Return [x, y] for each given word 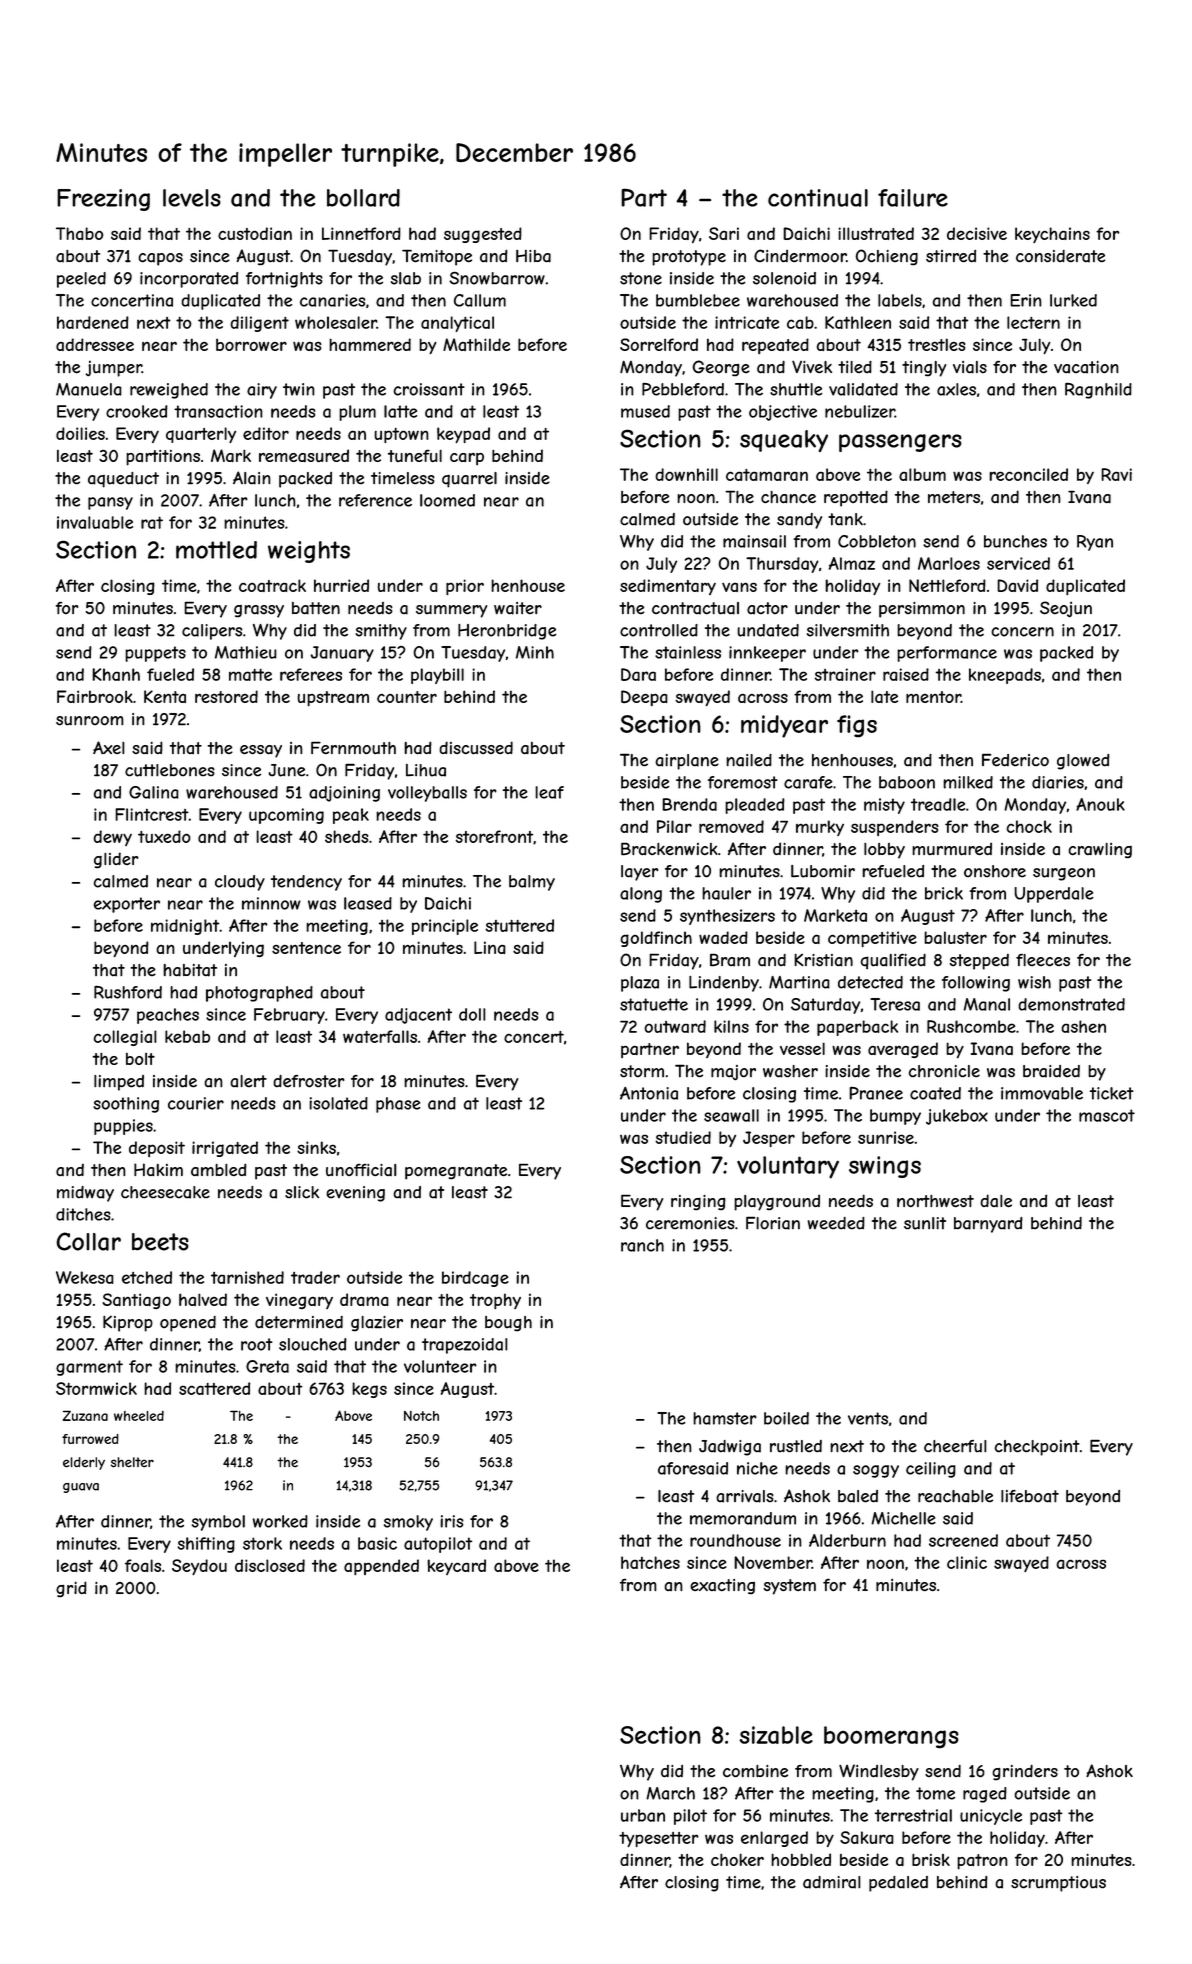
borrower [251, 344]
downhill [686, 474]
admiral [832, 1882]
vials [970, 367]
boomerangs [891, 1737]
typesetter [659, 1839]
